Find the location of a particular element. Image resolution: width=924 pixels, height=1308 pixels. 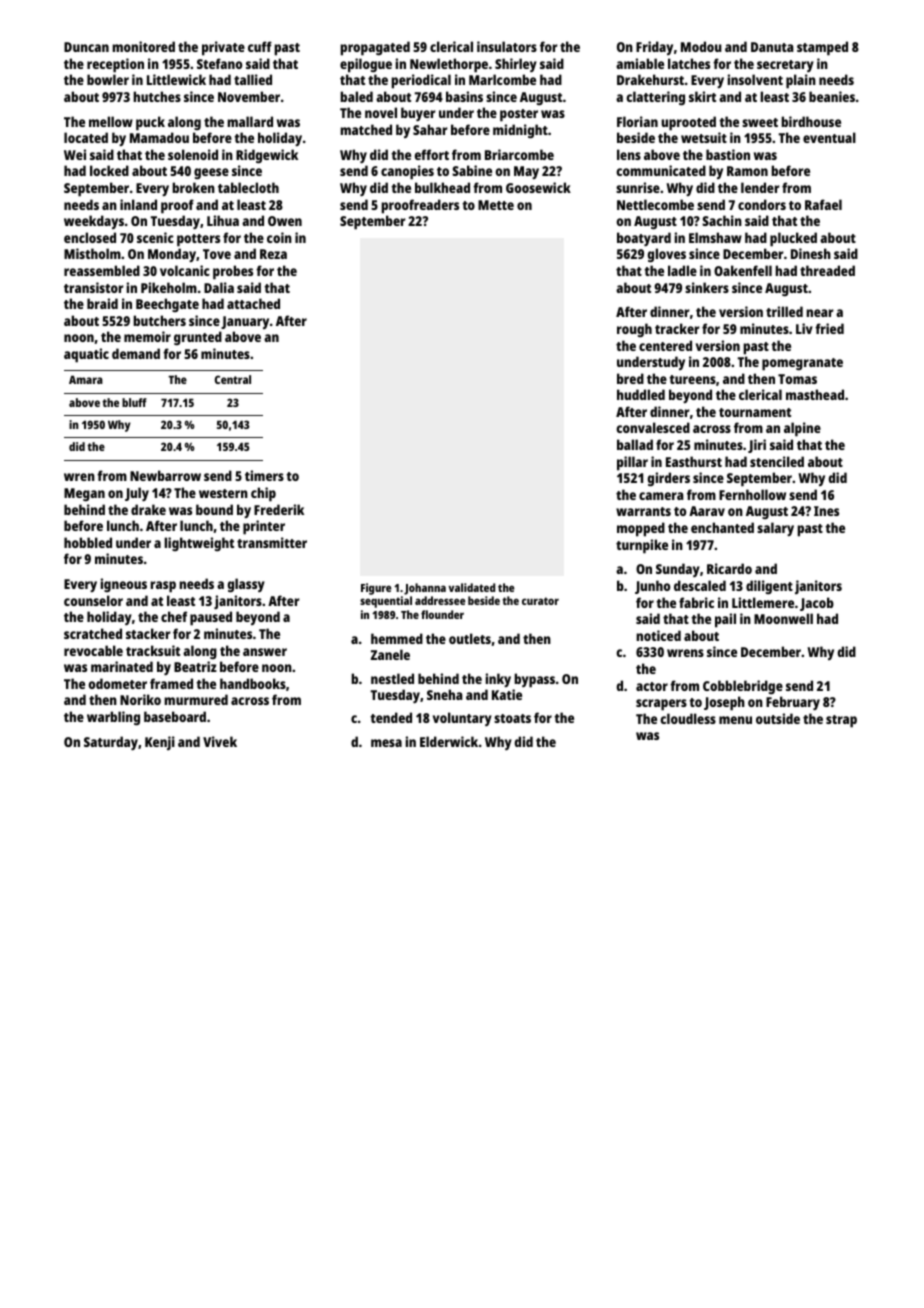

Shirley is located at coordinates (516, 65).
